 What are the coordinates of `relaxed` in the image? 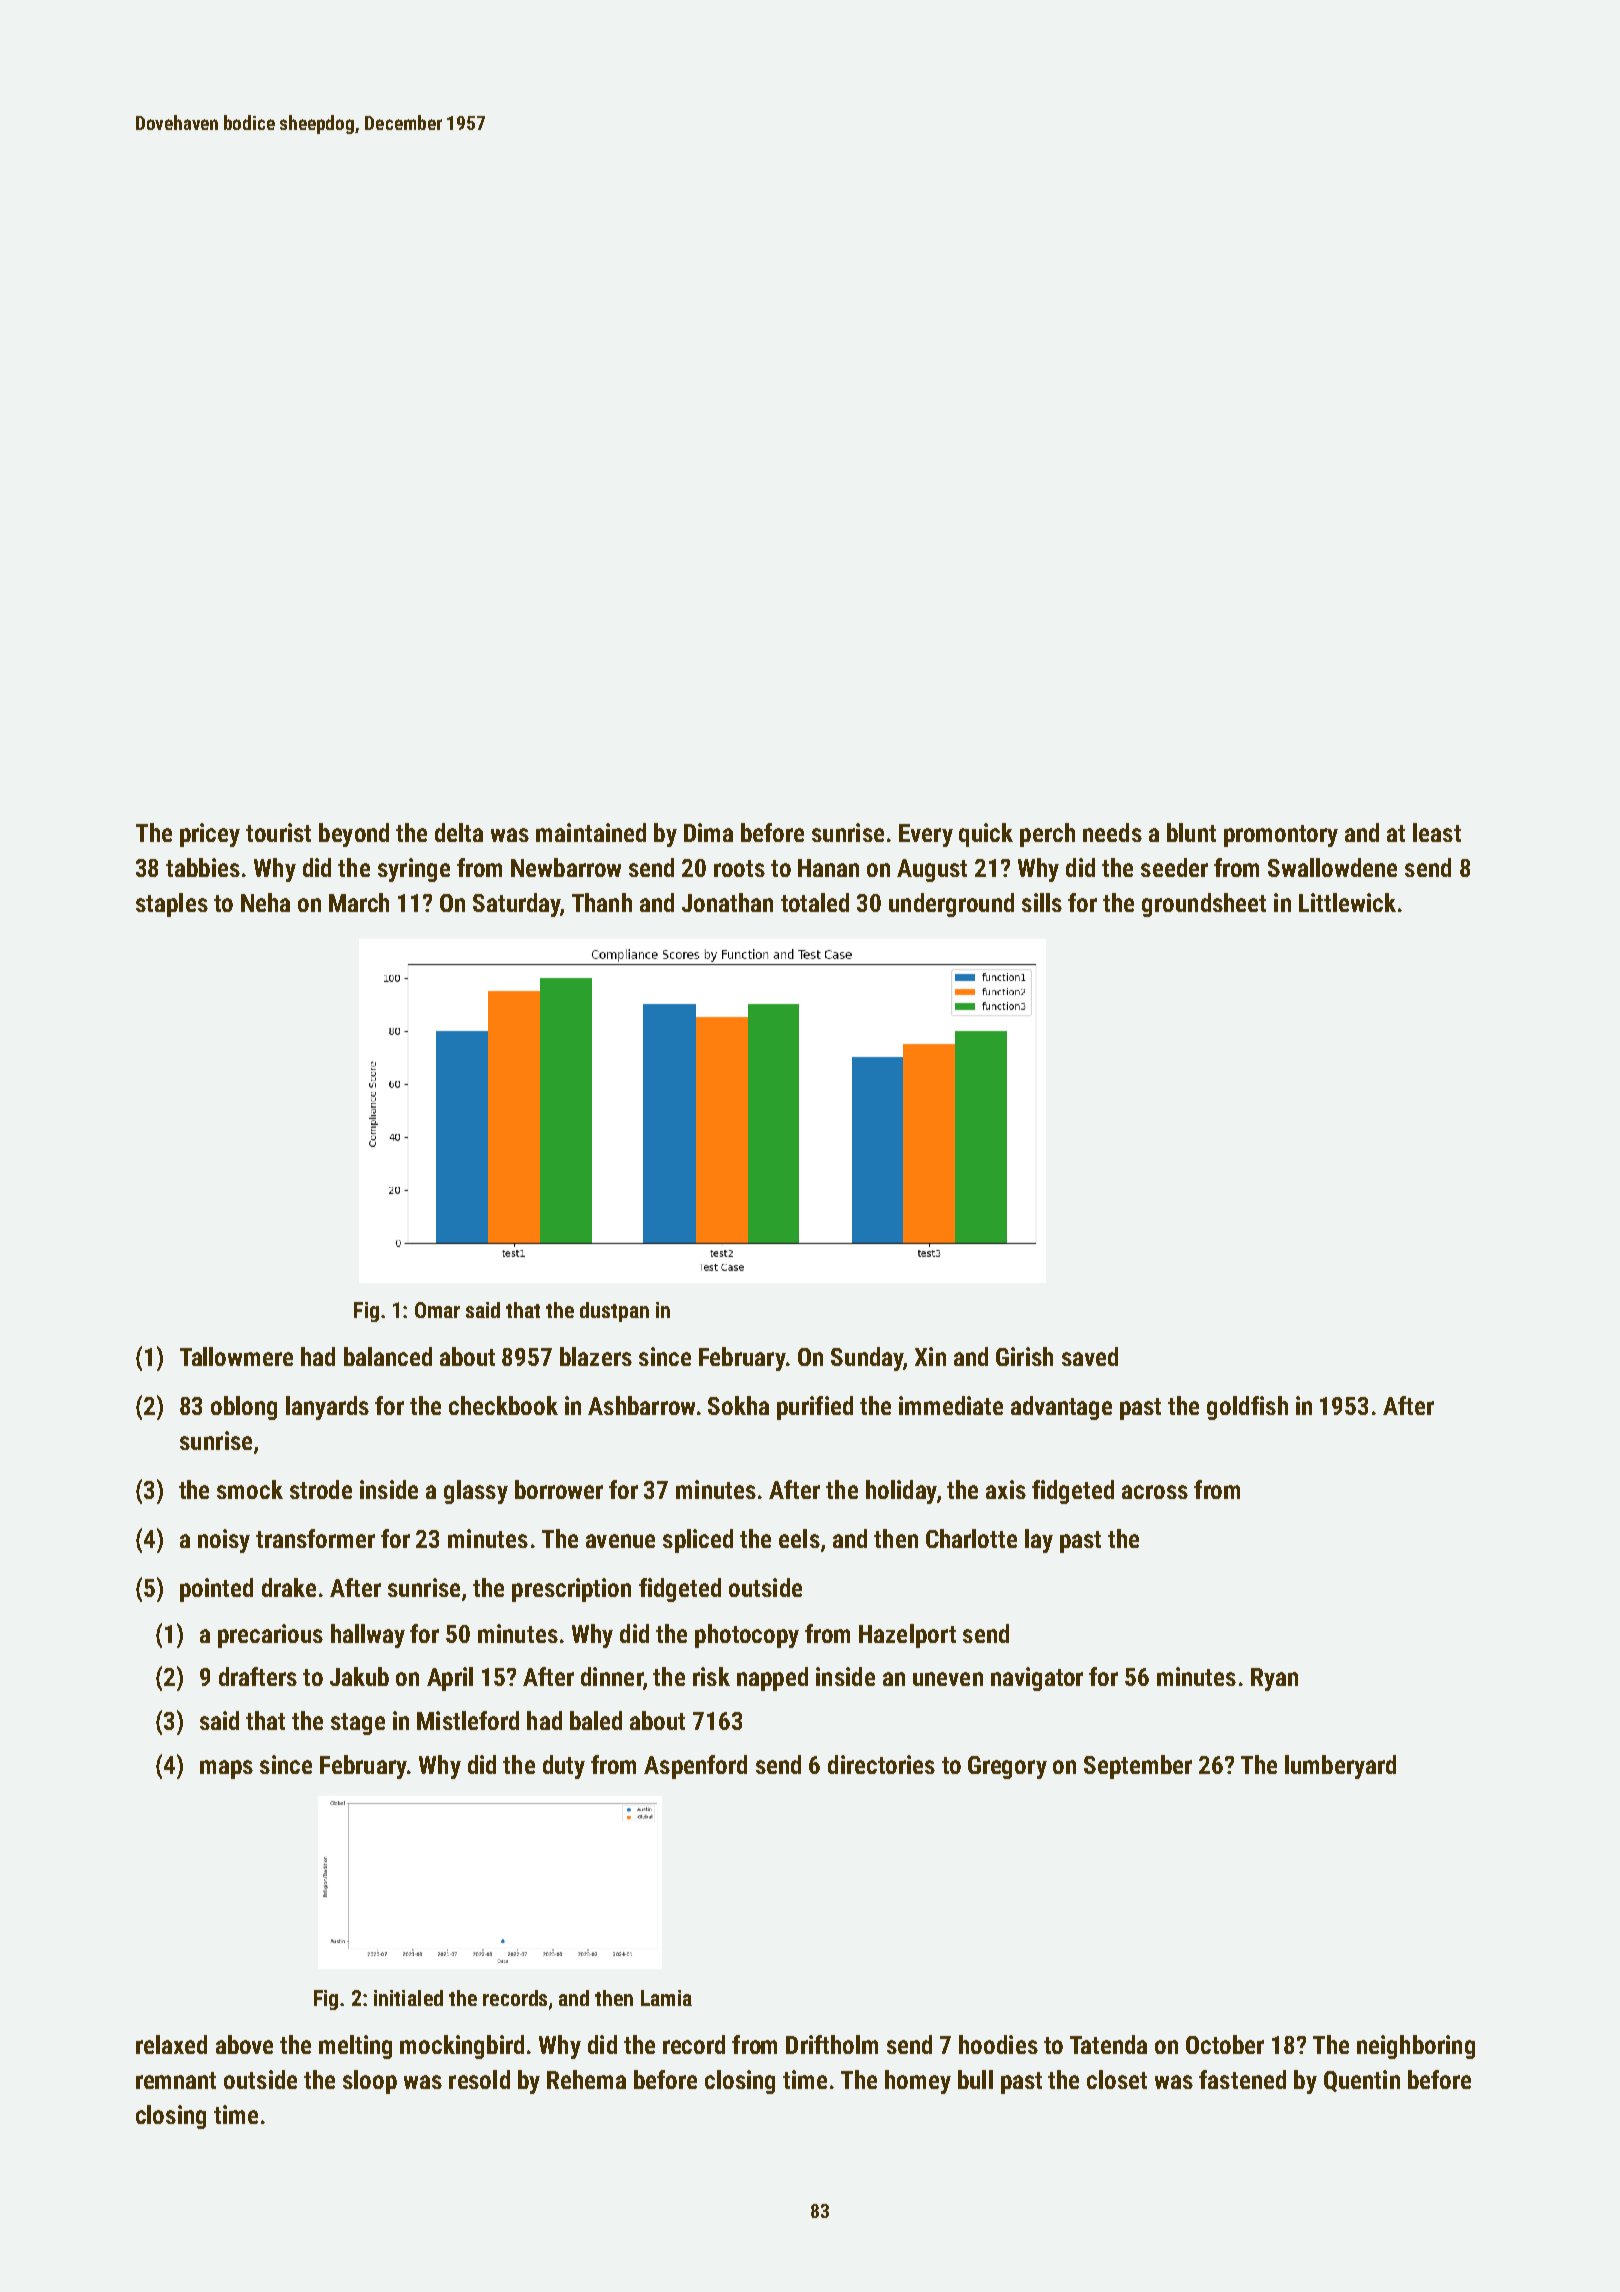 It's located at (171, 2044).
